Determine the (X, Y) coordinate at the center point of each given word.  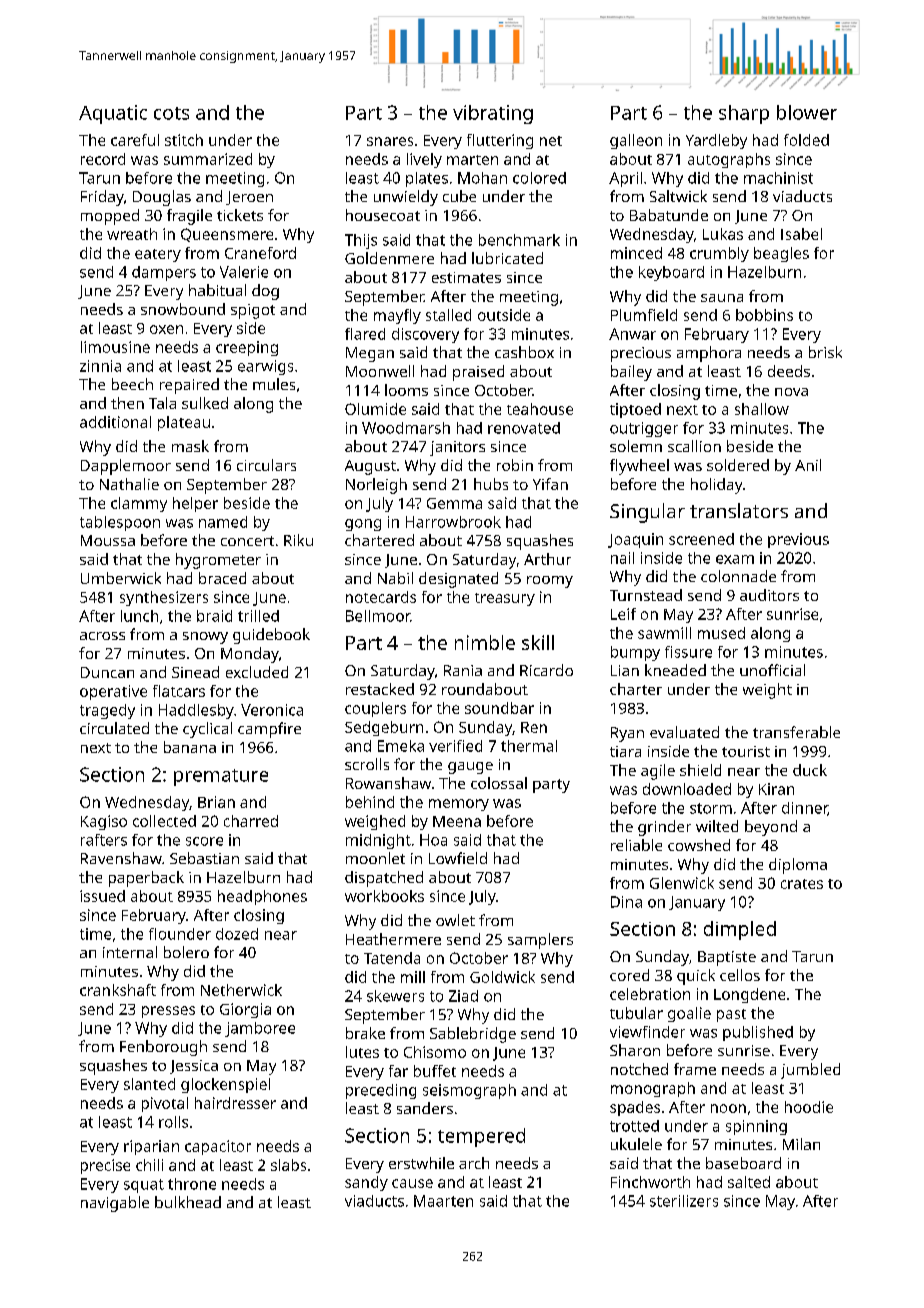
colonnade (738, 576)
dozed (237, 934)
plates (427, 179)
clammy (139, 504)
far (398, 1071)
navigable (115, 1204)
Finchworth (650, 1182)
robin (515, 465)
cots (171, 113)
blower (807, 112)
